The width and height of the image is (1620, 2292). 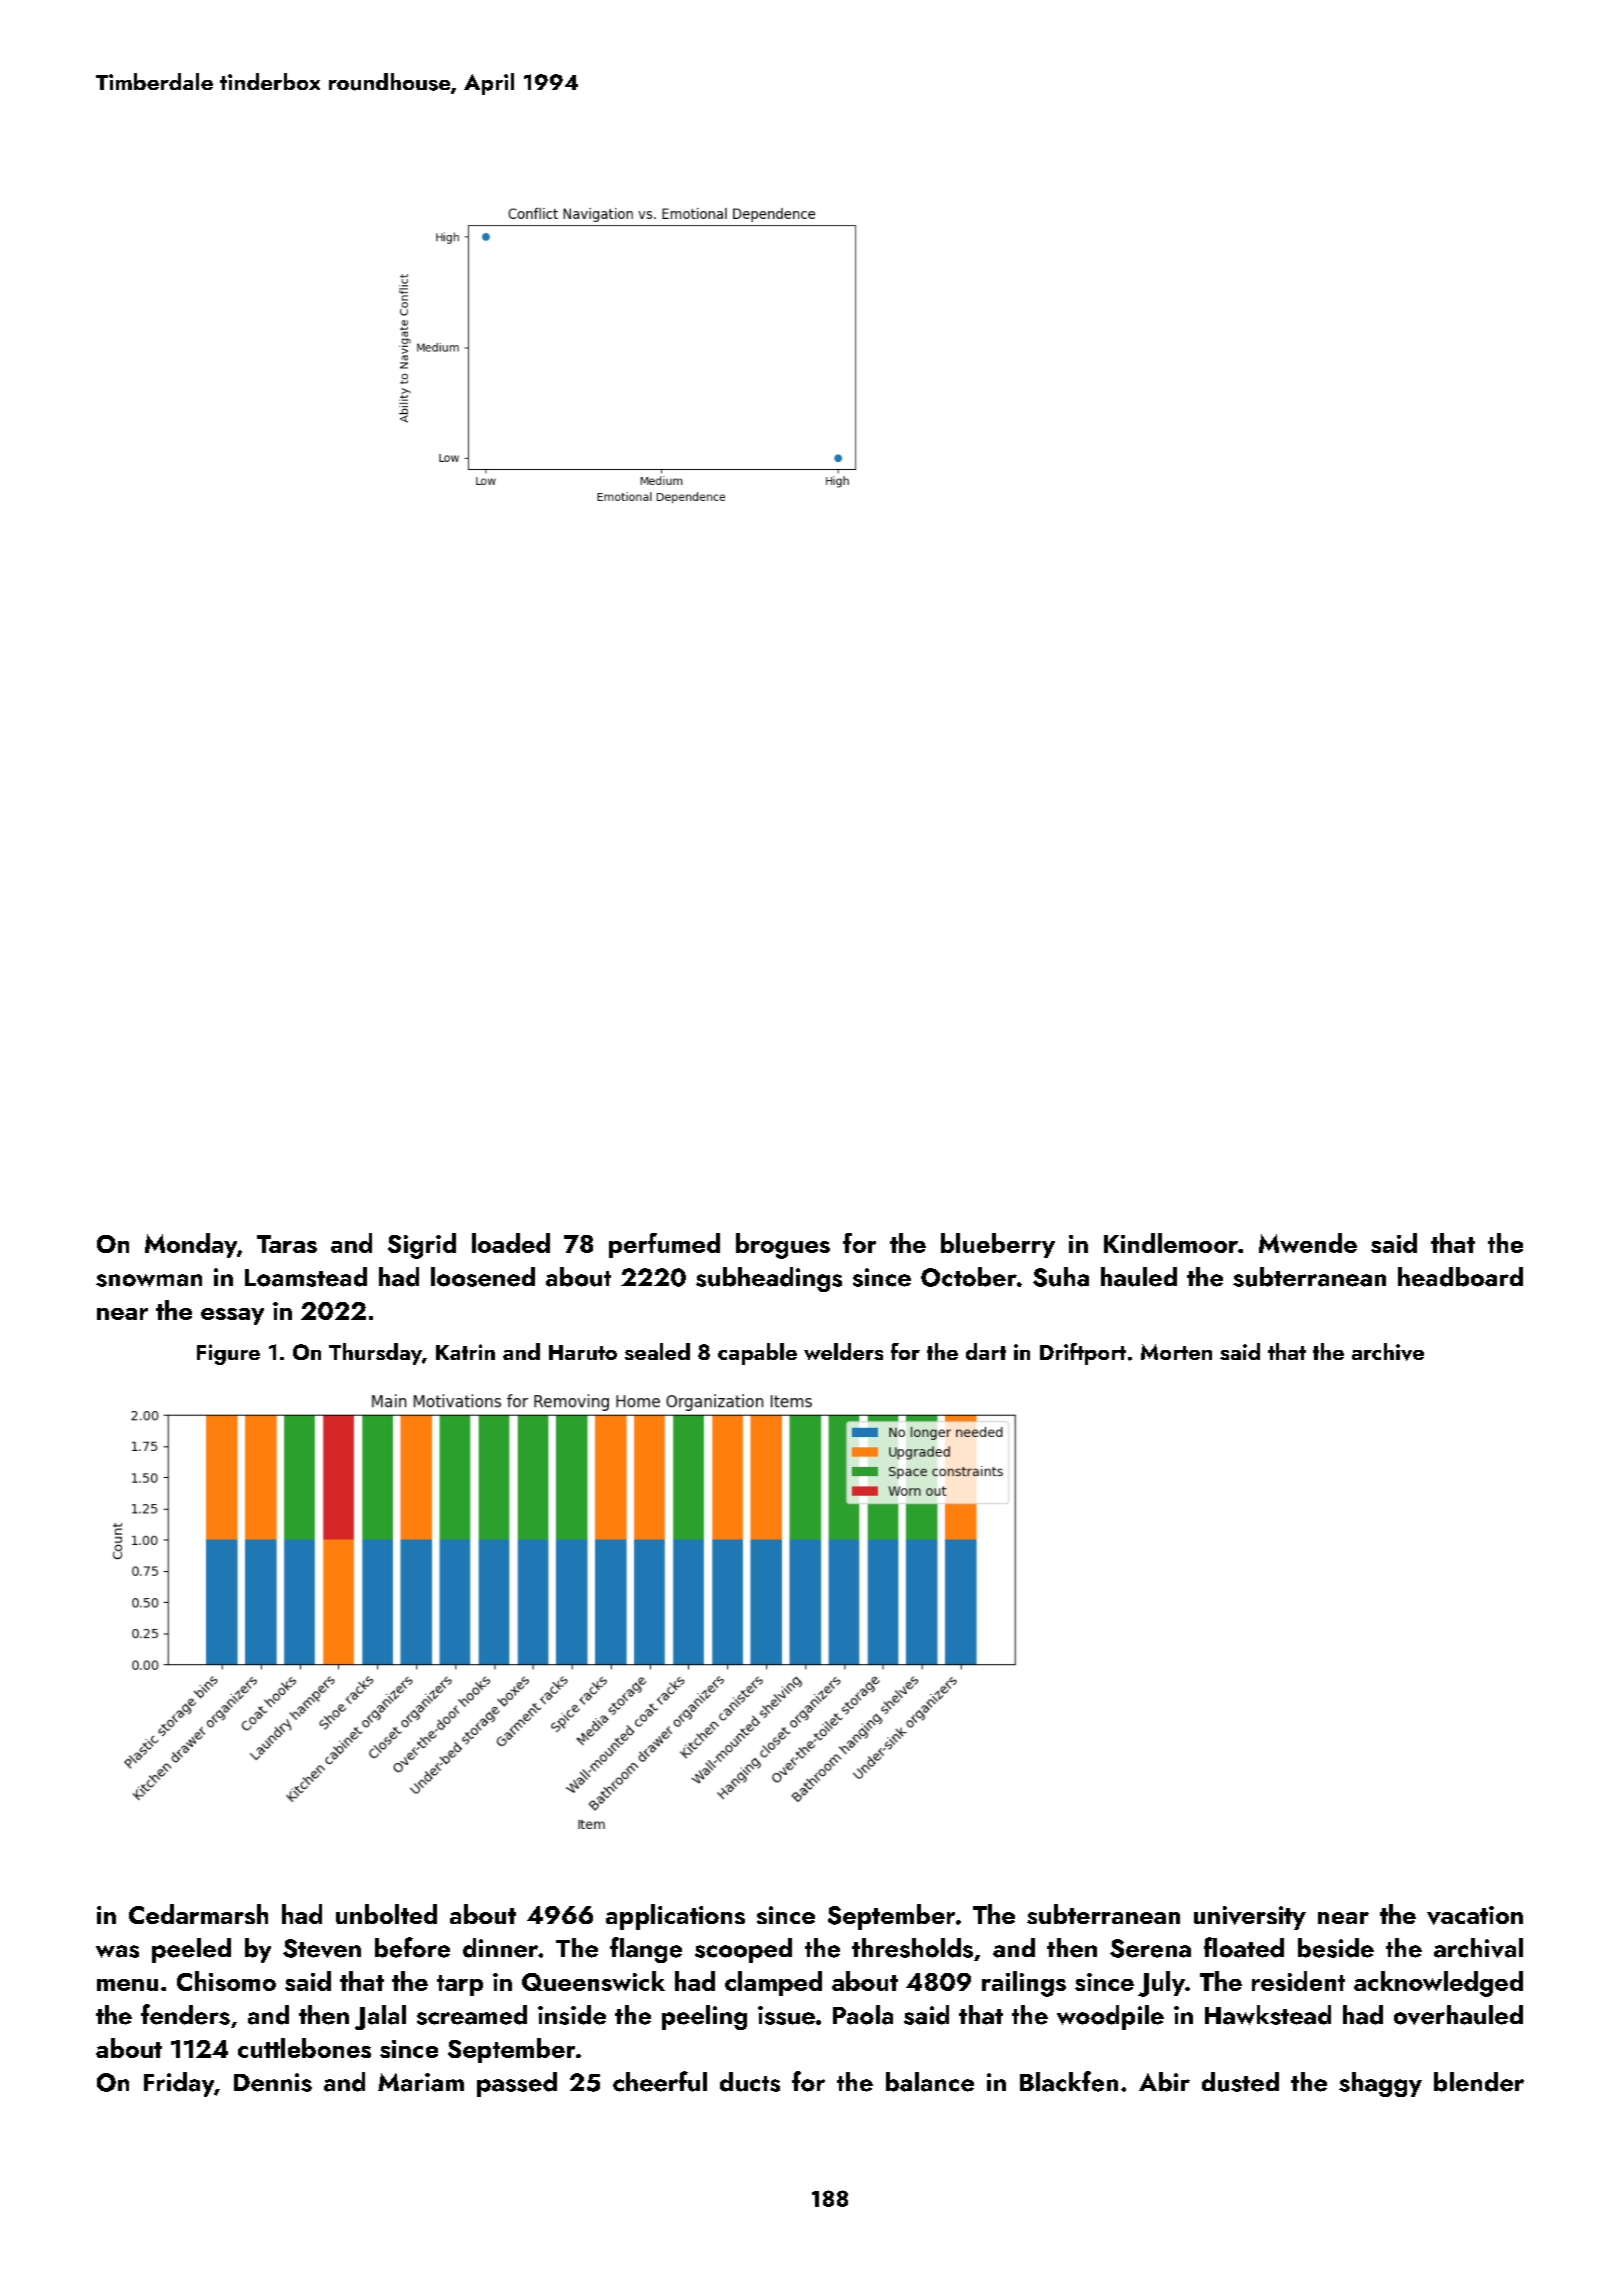 What do you see at coordinates (583, 1352) in the image?
I see `Haruto` at bounding box center [583, 1352].
